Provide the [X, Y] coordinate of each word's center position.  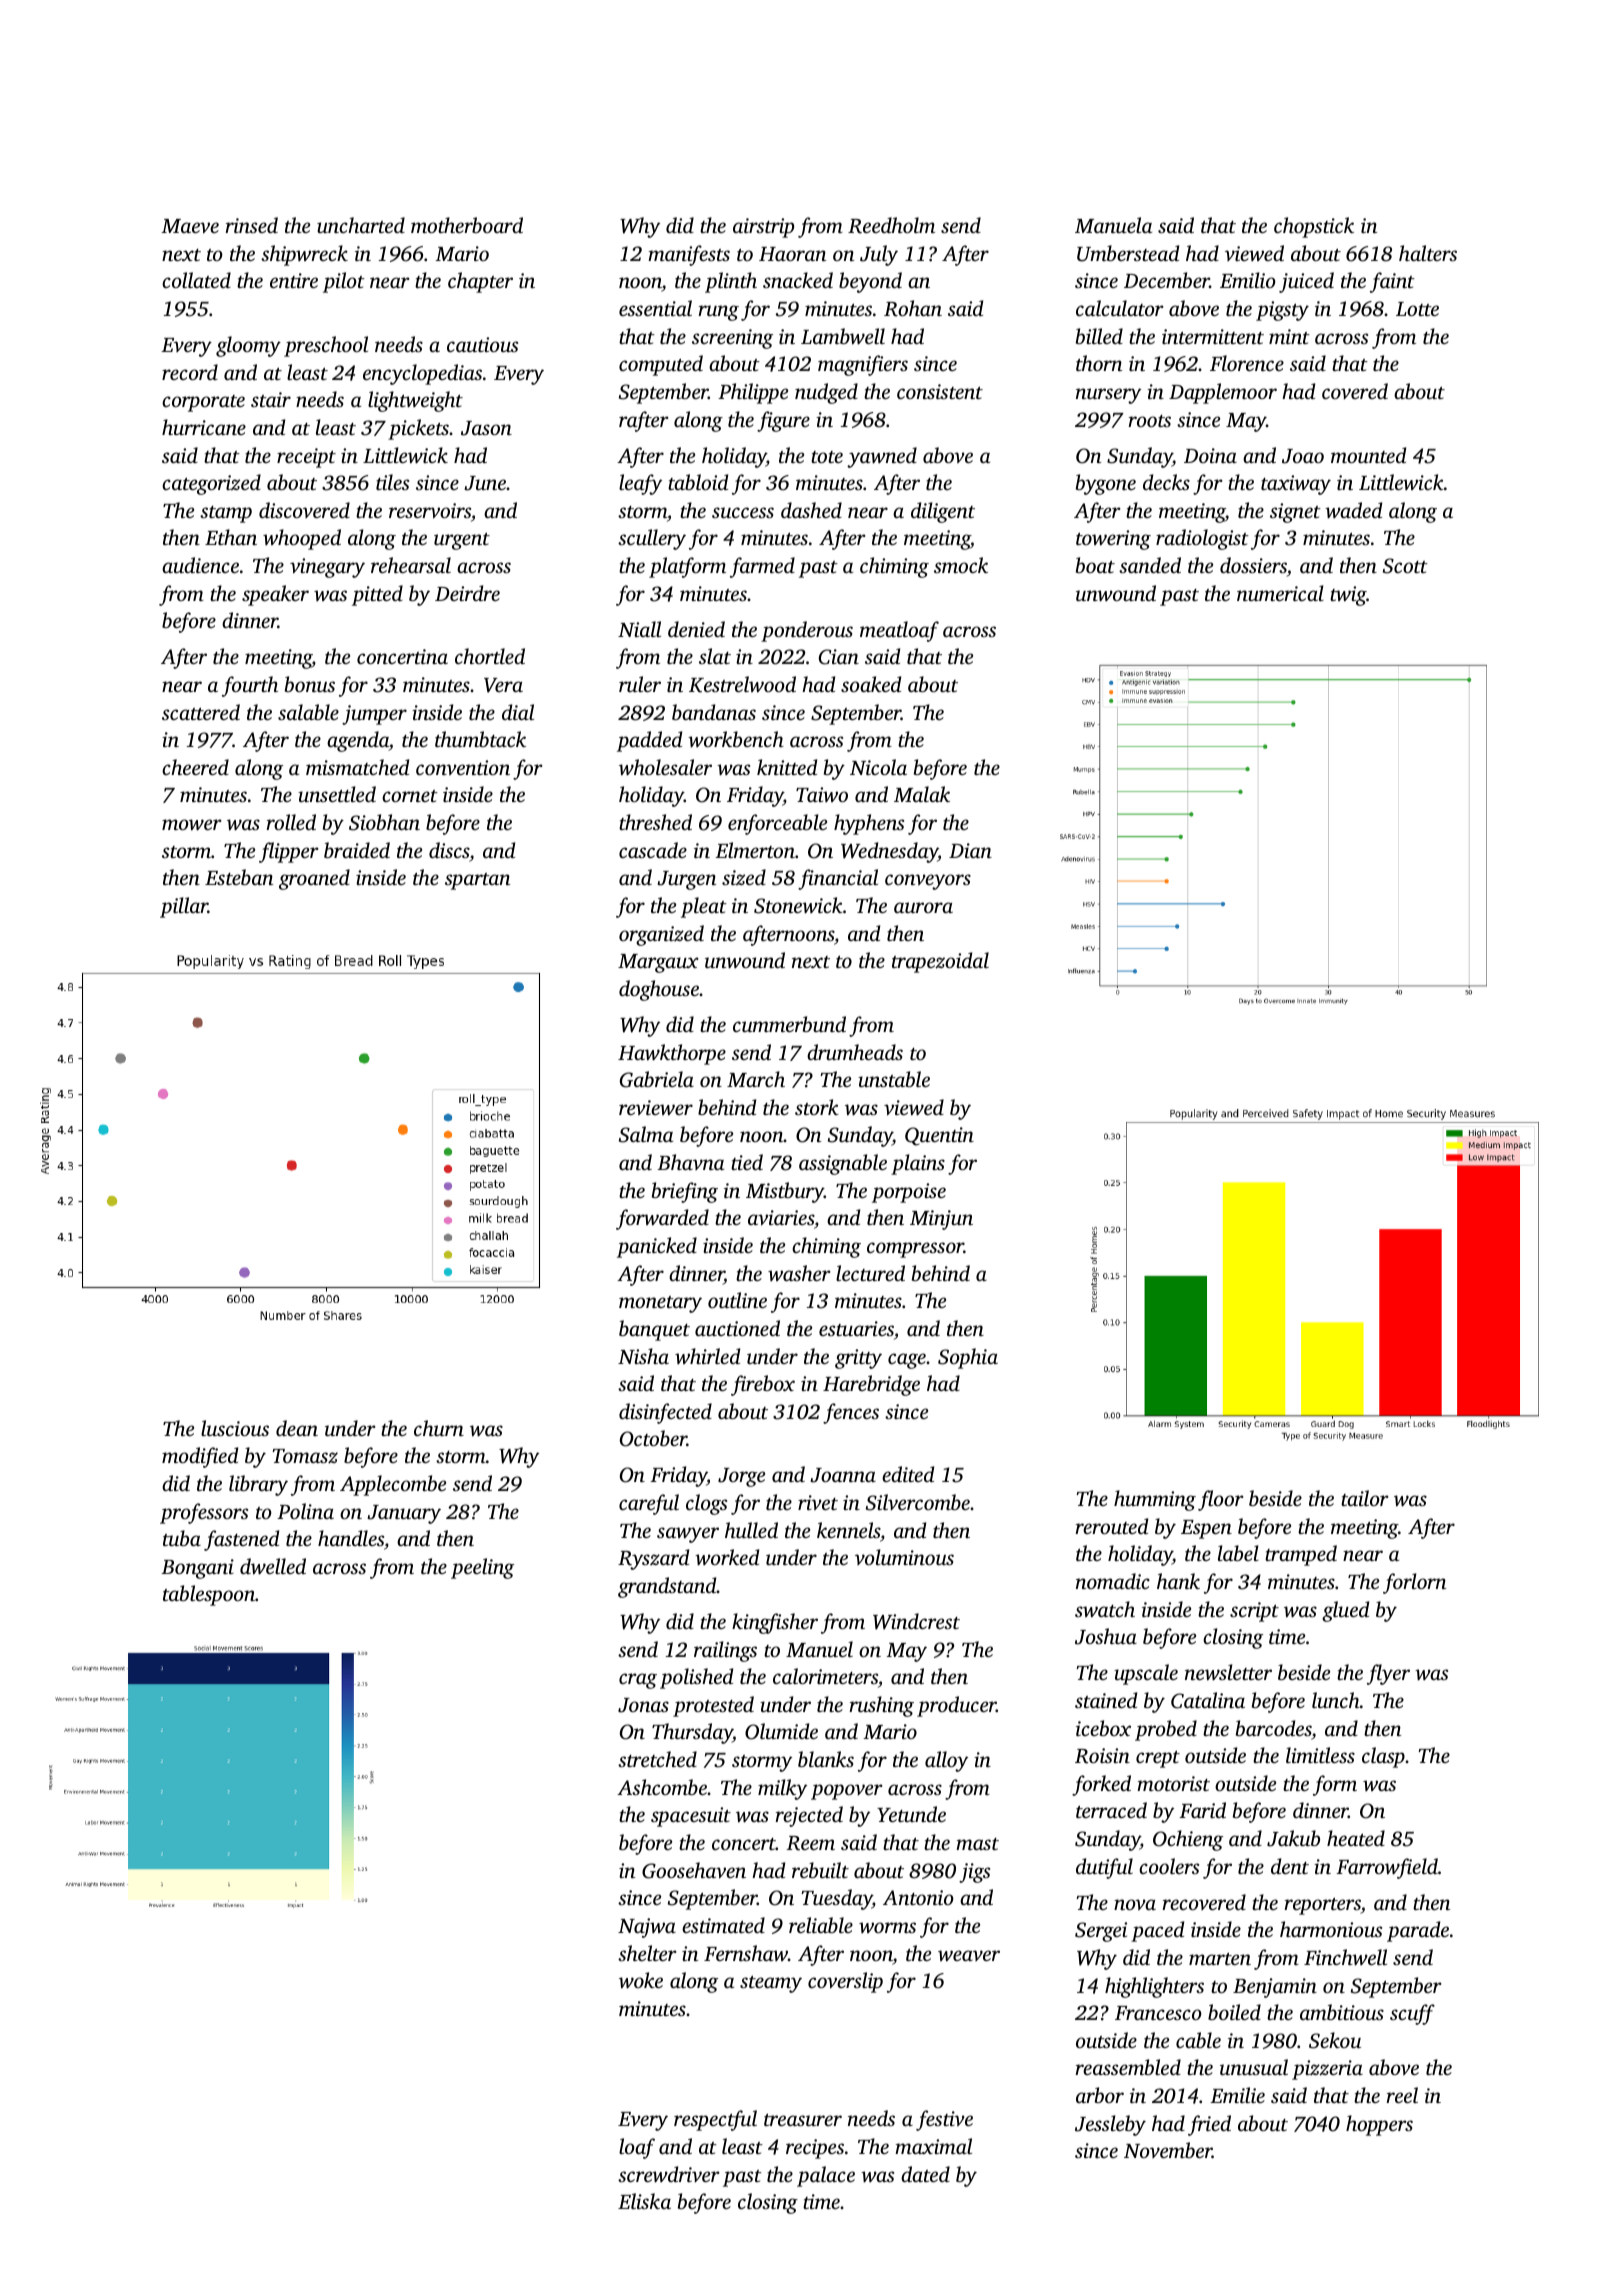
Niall [639, 629]
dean [297, 1428]
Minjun [941, 1220]
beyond [870, 282]
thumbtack [480, 739]
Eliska [644, 2201]
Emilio [1248, 280]
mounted [1368, 455]
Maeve [190, 226]
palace [826, 2176]
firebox [763, 1385]
